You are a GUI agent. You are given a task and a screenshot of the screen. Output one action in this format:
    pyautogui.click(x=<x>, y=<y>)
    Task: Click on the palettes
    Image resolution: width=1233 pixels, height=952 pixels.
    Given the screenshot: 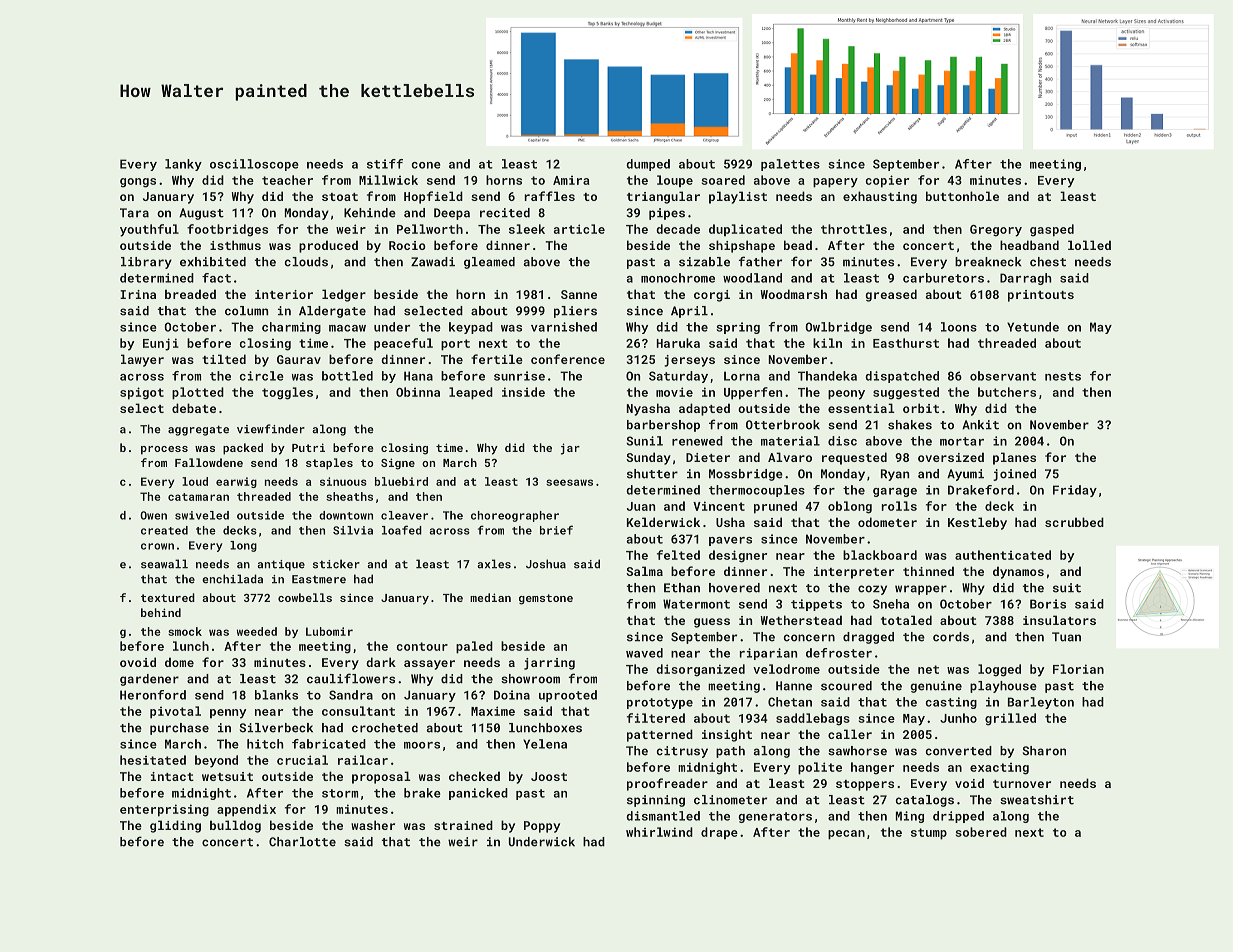 What is the action you would take?
    pyautogui.click(x=790, y=165)
